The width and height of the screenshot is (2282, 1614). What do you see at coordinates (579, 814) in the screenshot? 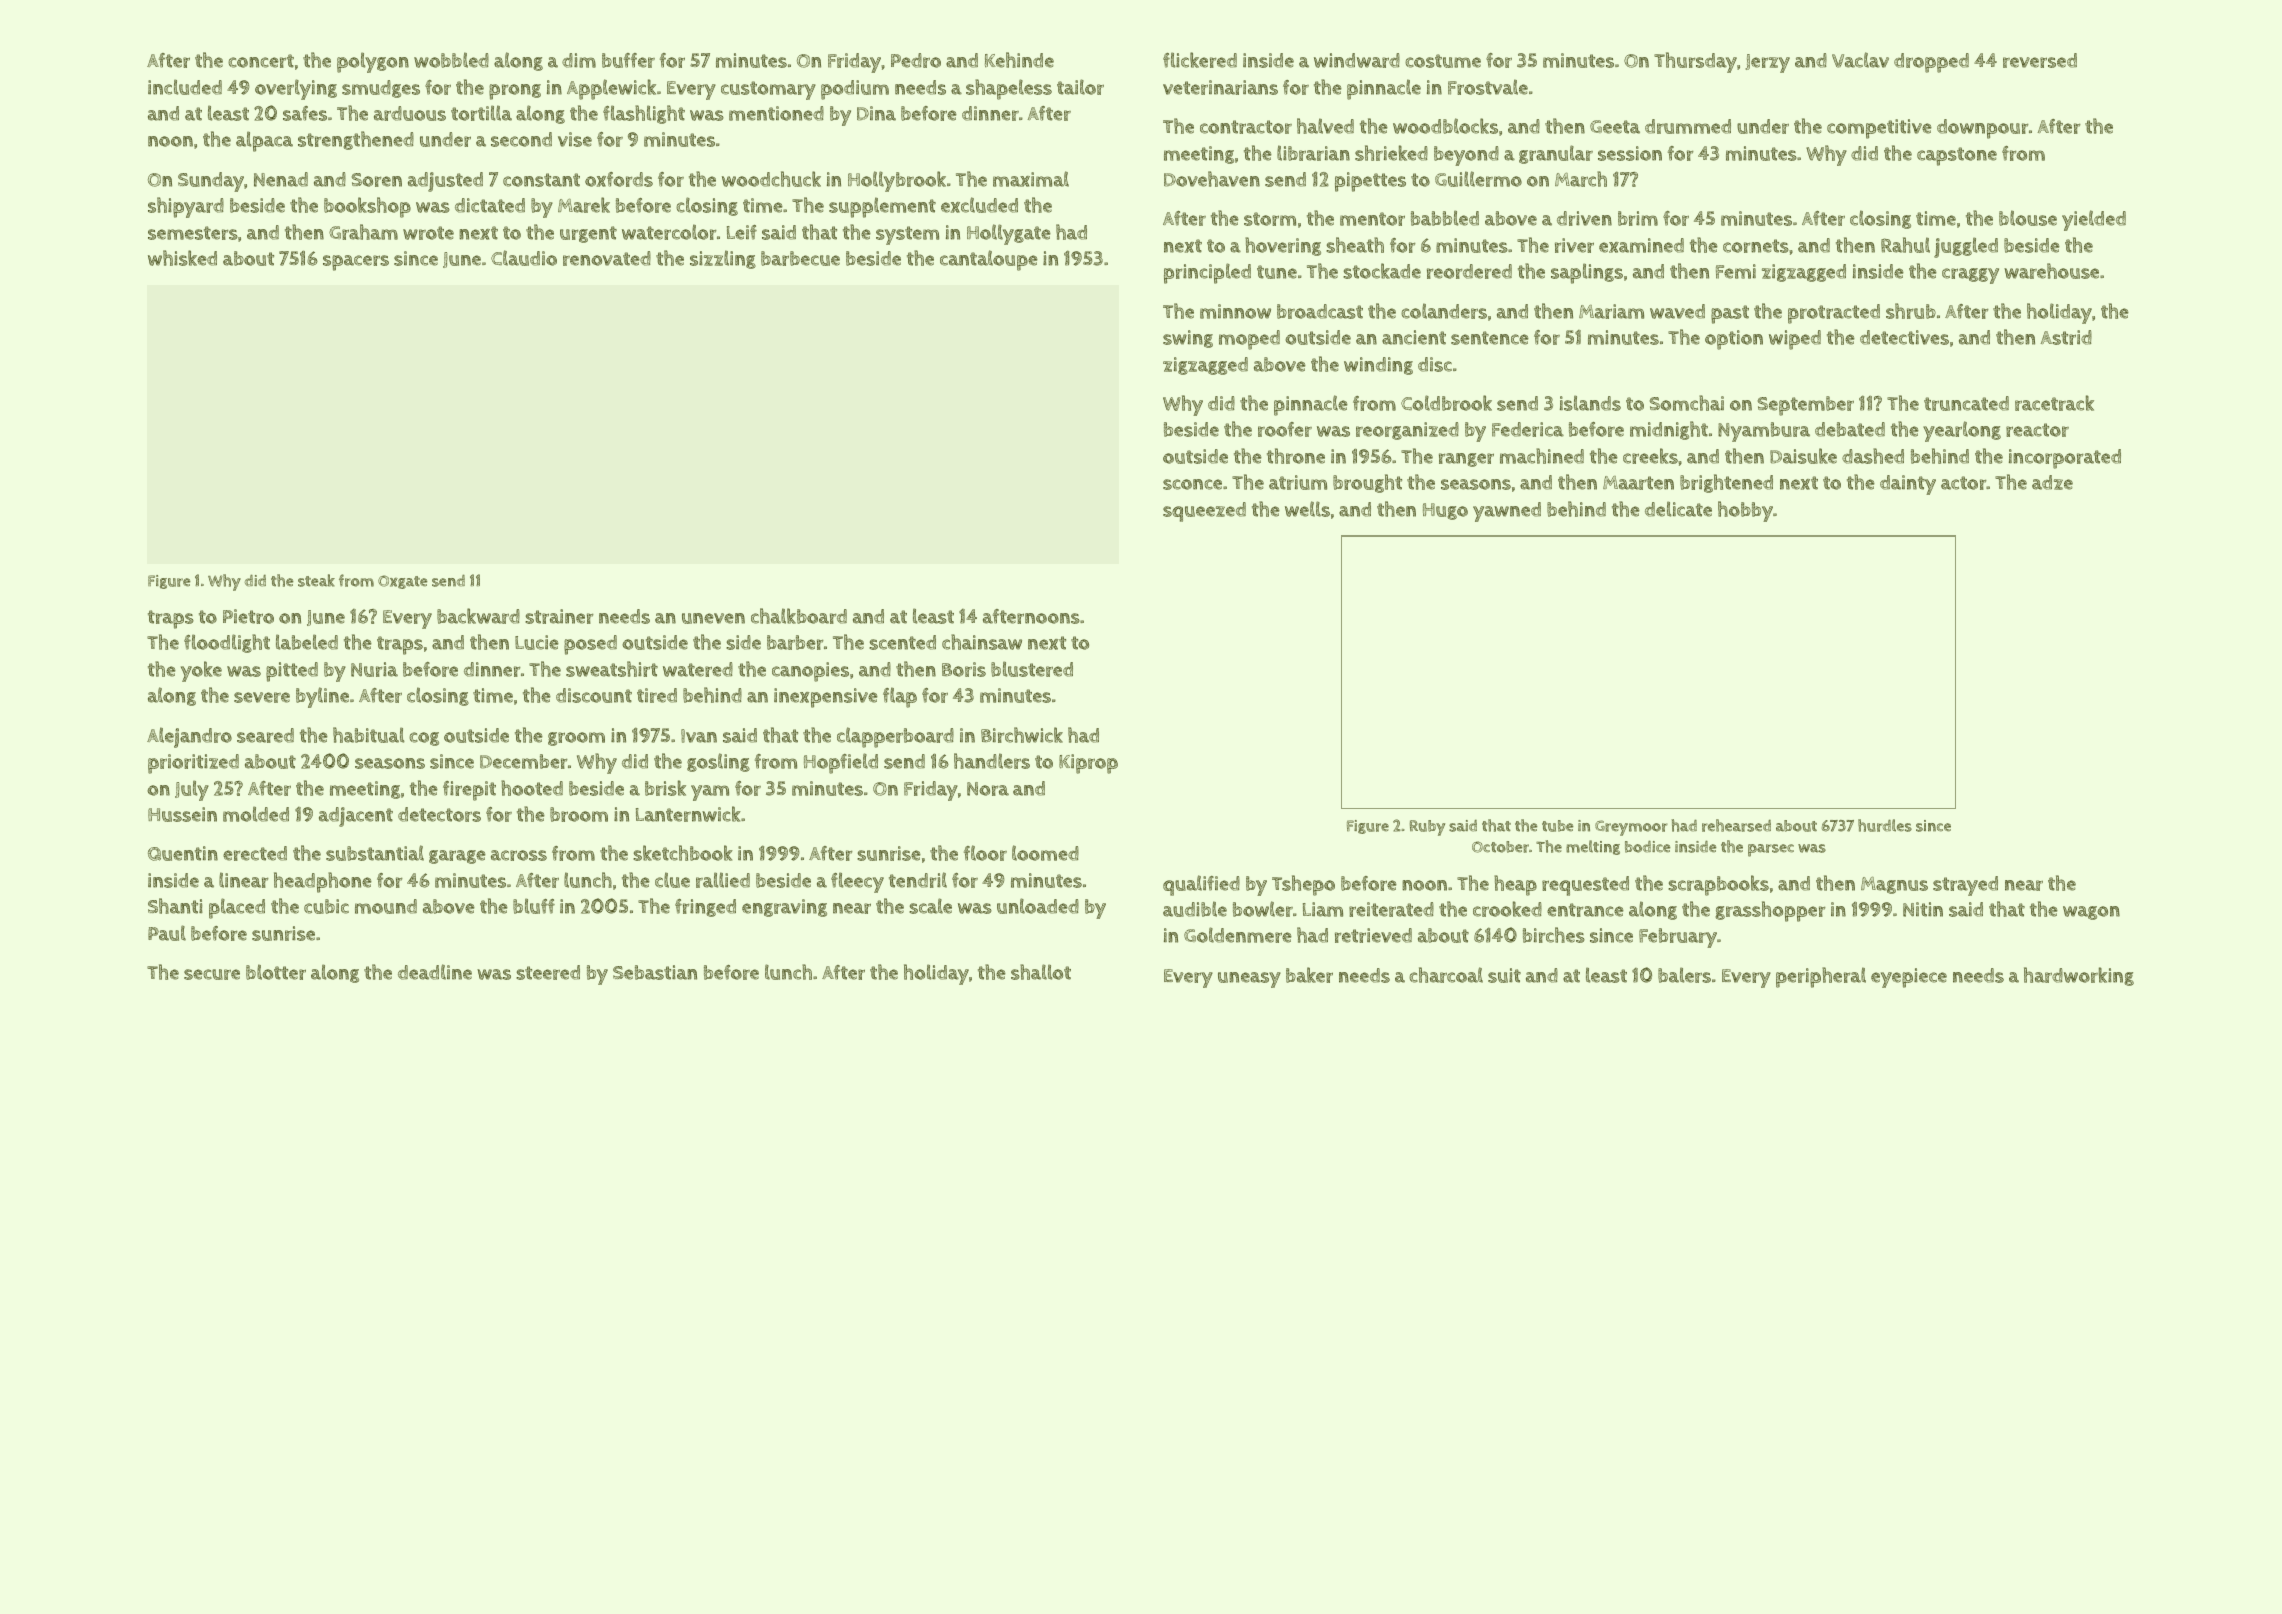
I see `broom` at bounding box center [579, 814].
